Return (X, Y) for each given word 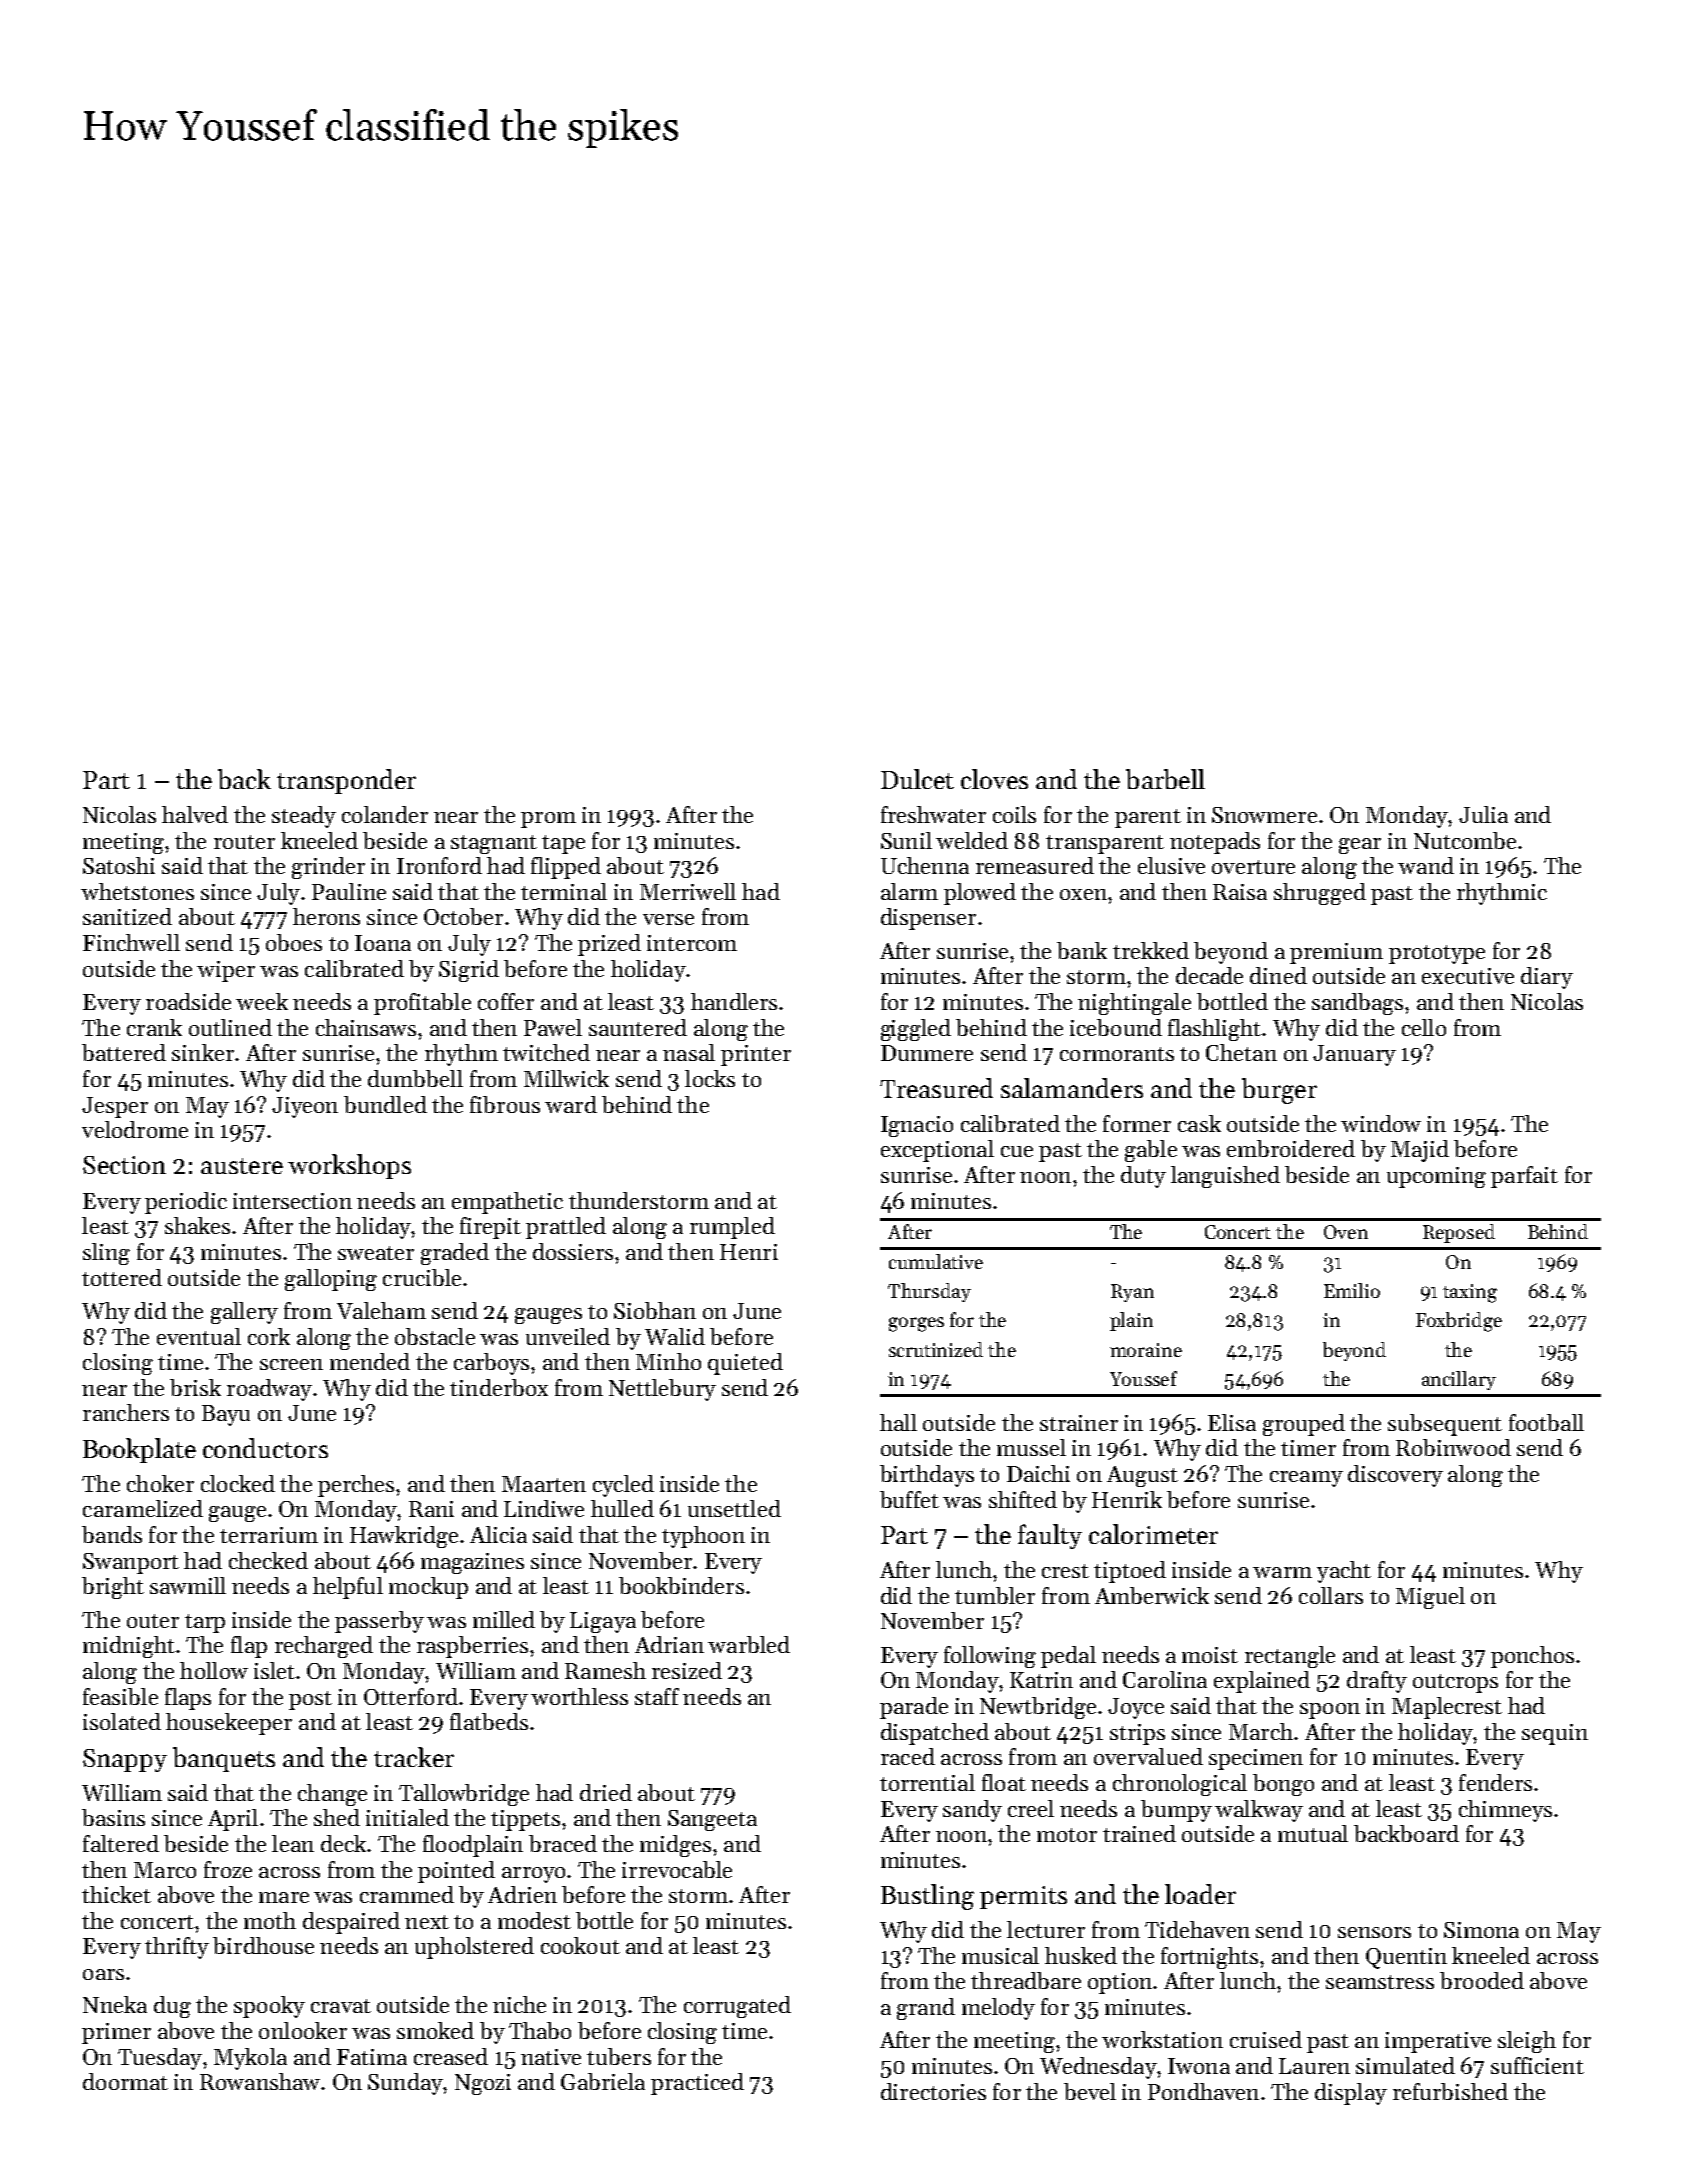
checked (268, 1560)
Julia (1483, 814)
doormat (125, 2081)
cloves (994, 779)
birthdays (927, 1476)
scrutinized (936, 1349)
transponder (346, 781)
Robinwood (1453, 1447)
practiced (697, 2084)
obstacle (435, 1336)
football (1546, 1422)
